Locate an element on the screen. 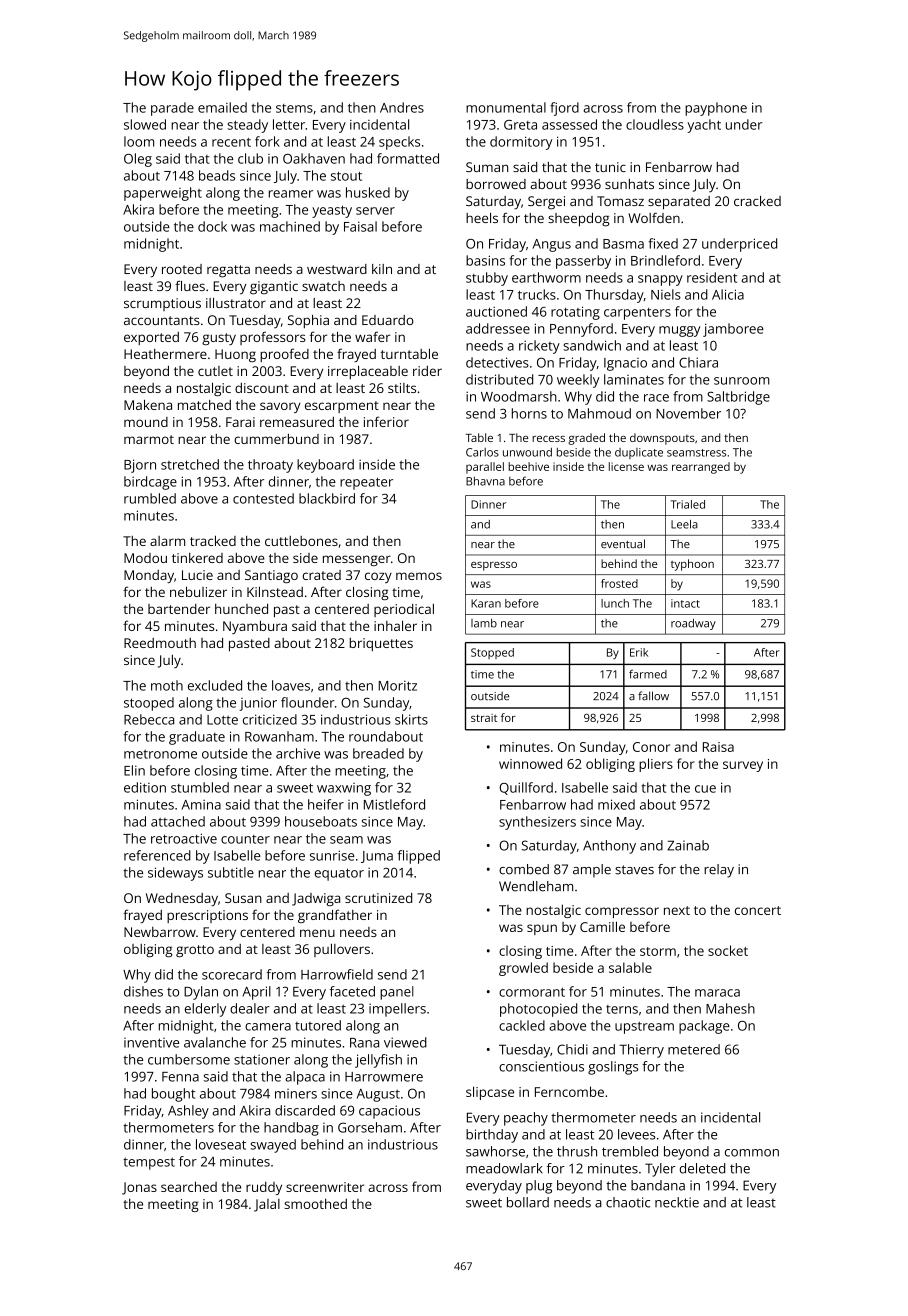 This screenshot has width=908, height=1316. payphone is located at coordinates (716, 109).
